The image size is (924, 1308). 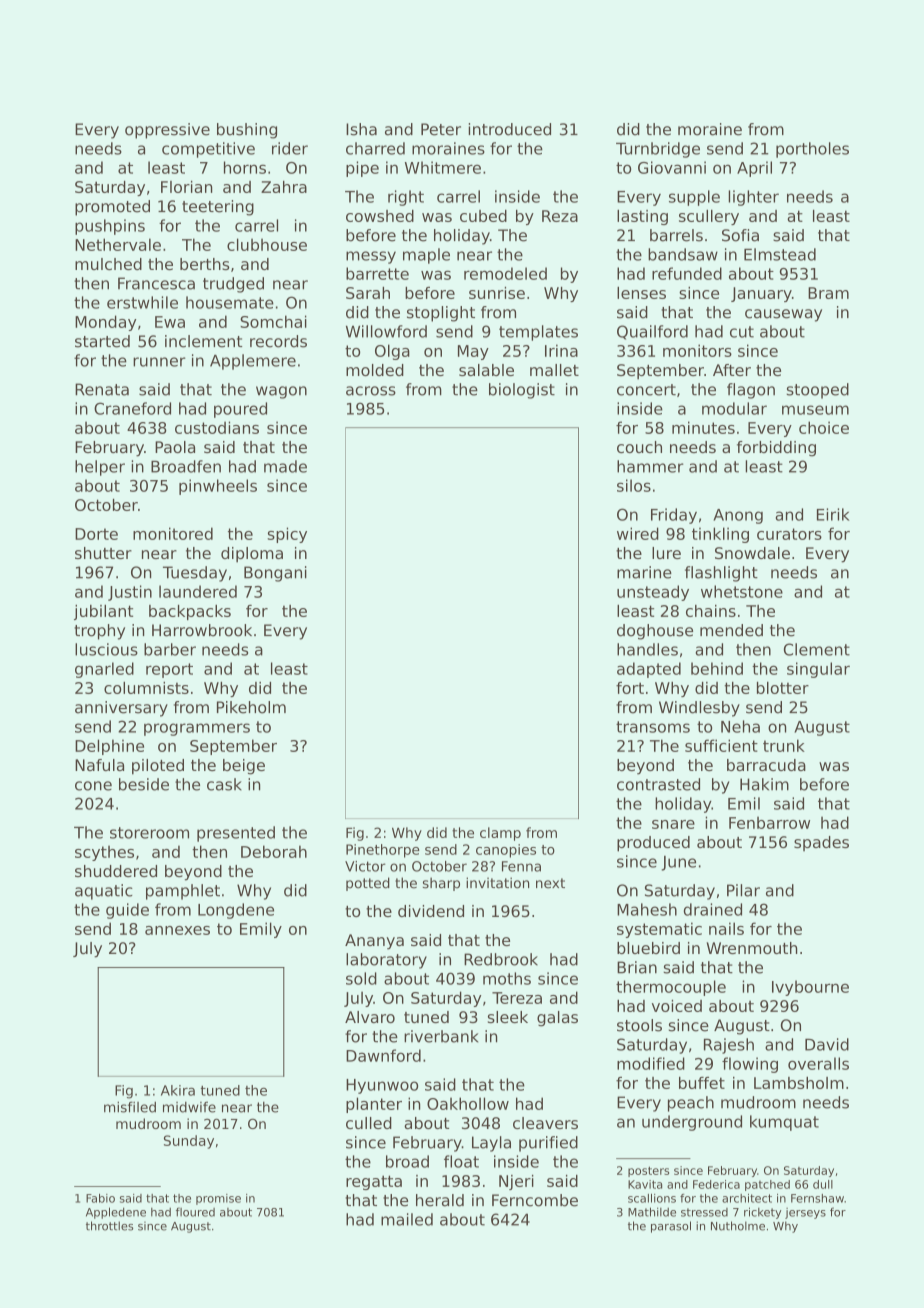 What do you see at coordinates (102, 389) in the image?
I see `Renata` at bounding box center [102, 389].
